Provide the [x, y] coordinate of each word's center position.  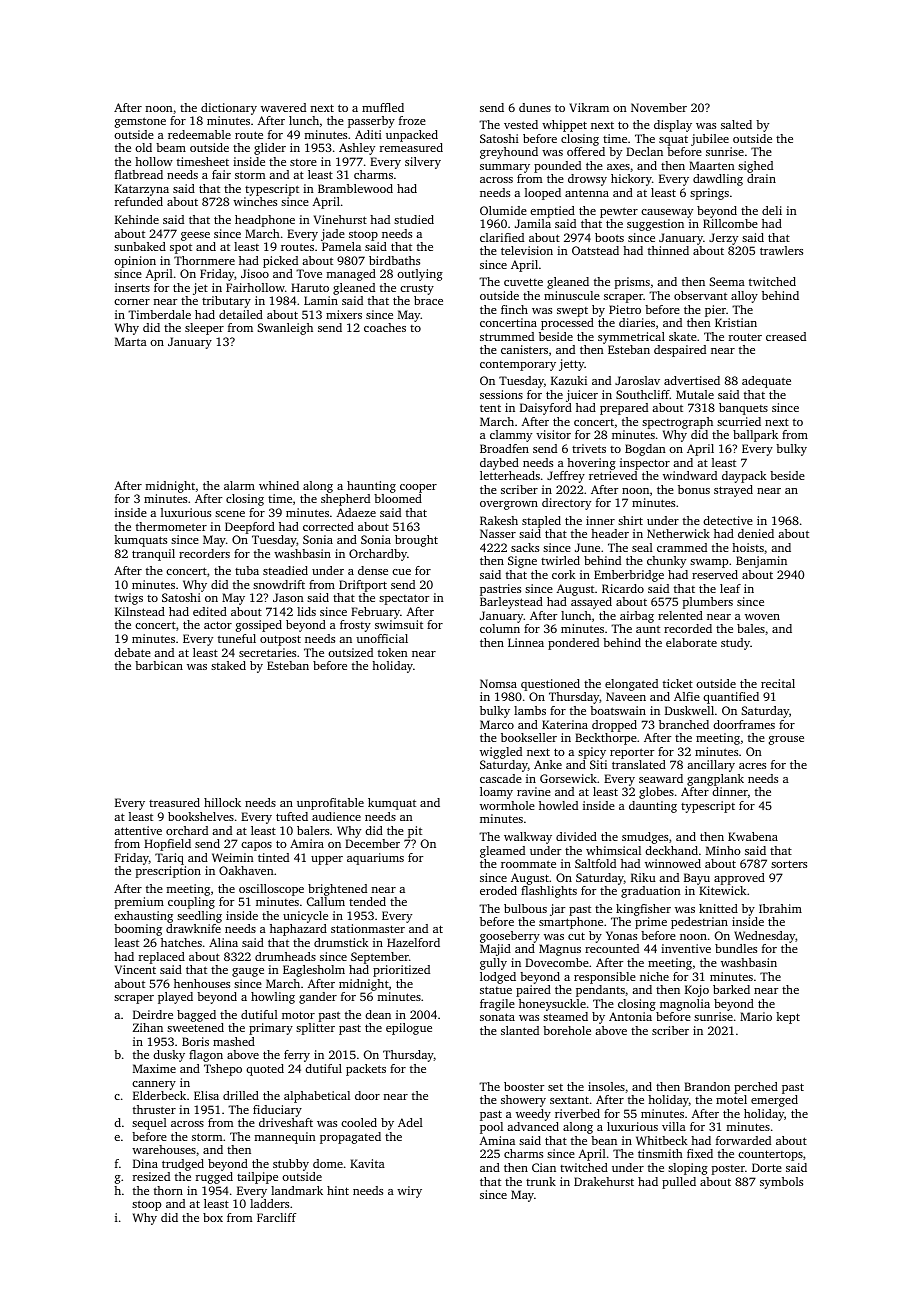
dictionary [229, 109]
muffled [383, 107]
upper [327, 860]
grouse [786, 740]
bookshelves [201, 816]
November [659, 107]
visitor [553, 434]
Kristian [736, 322]
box [213, 1217]
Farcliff [276, 1217]
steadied [285, 570]
